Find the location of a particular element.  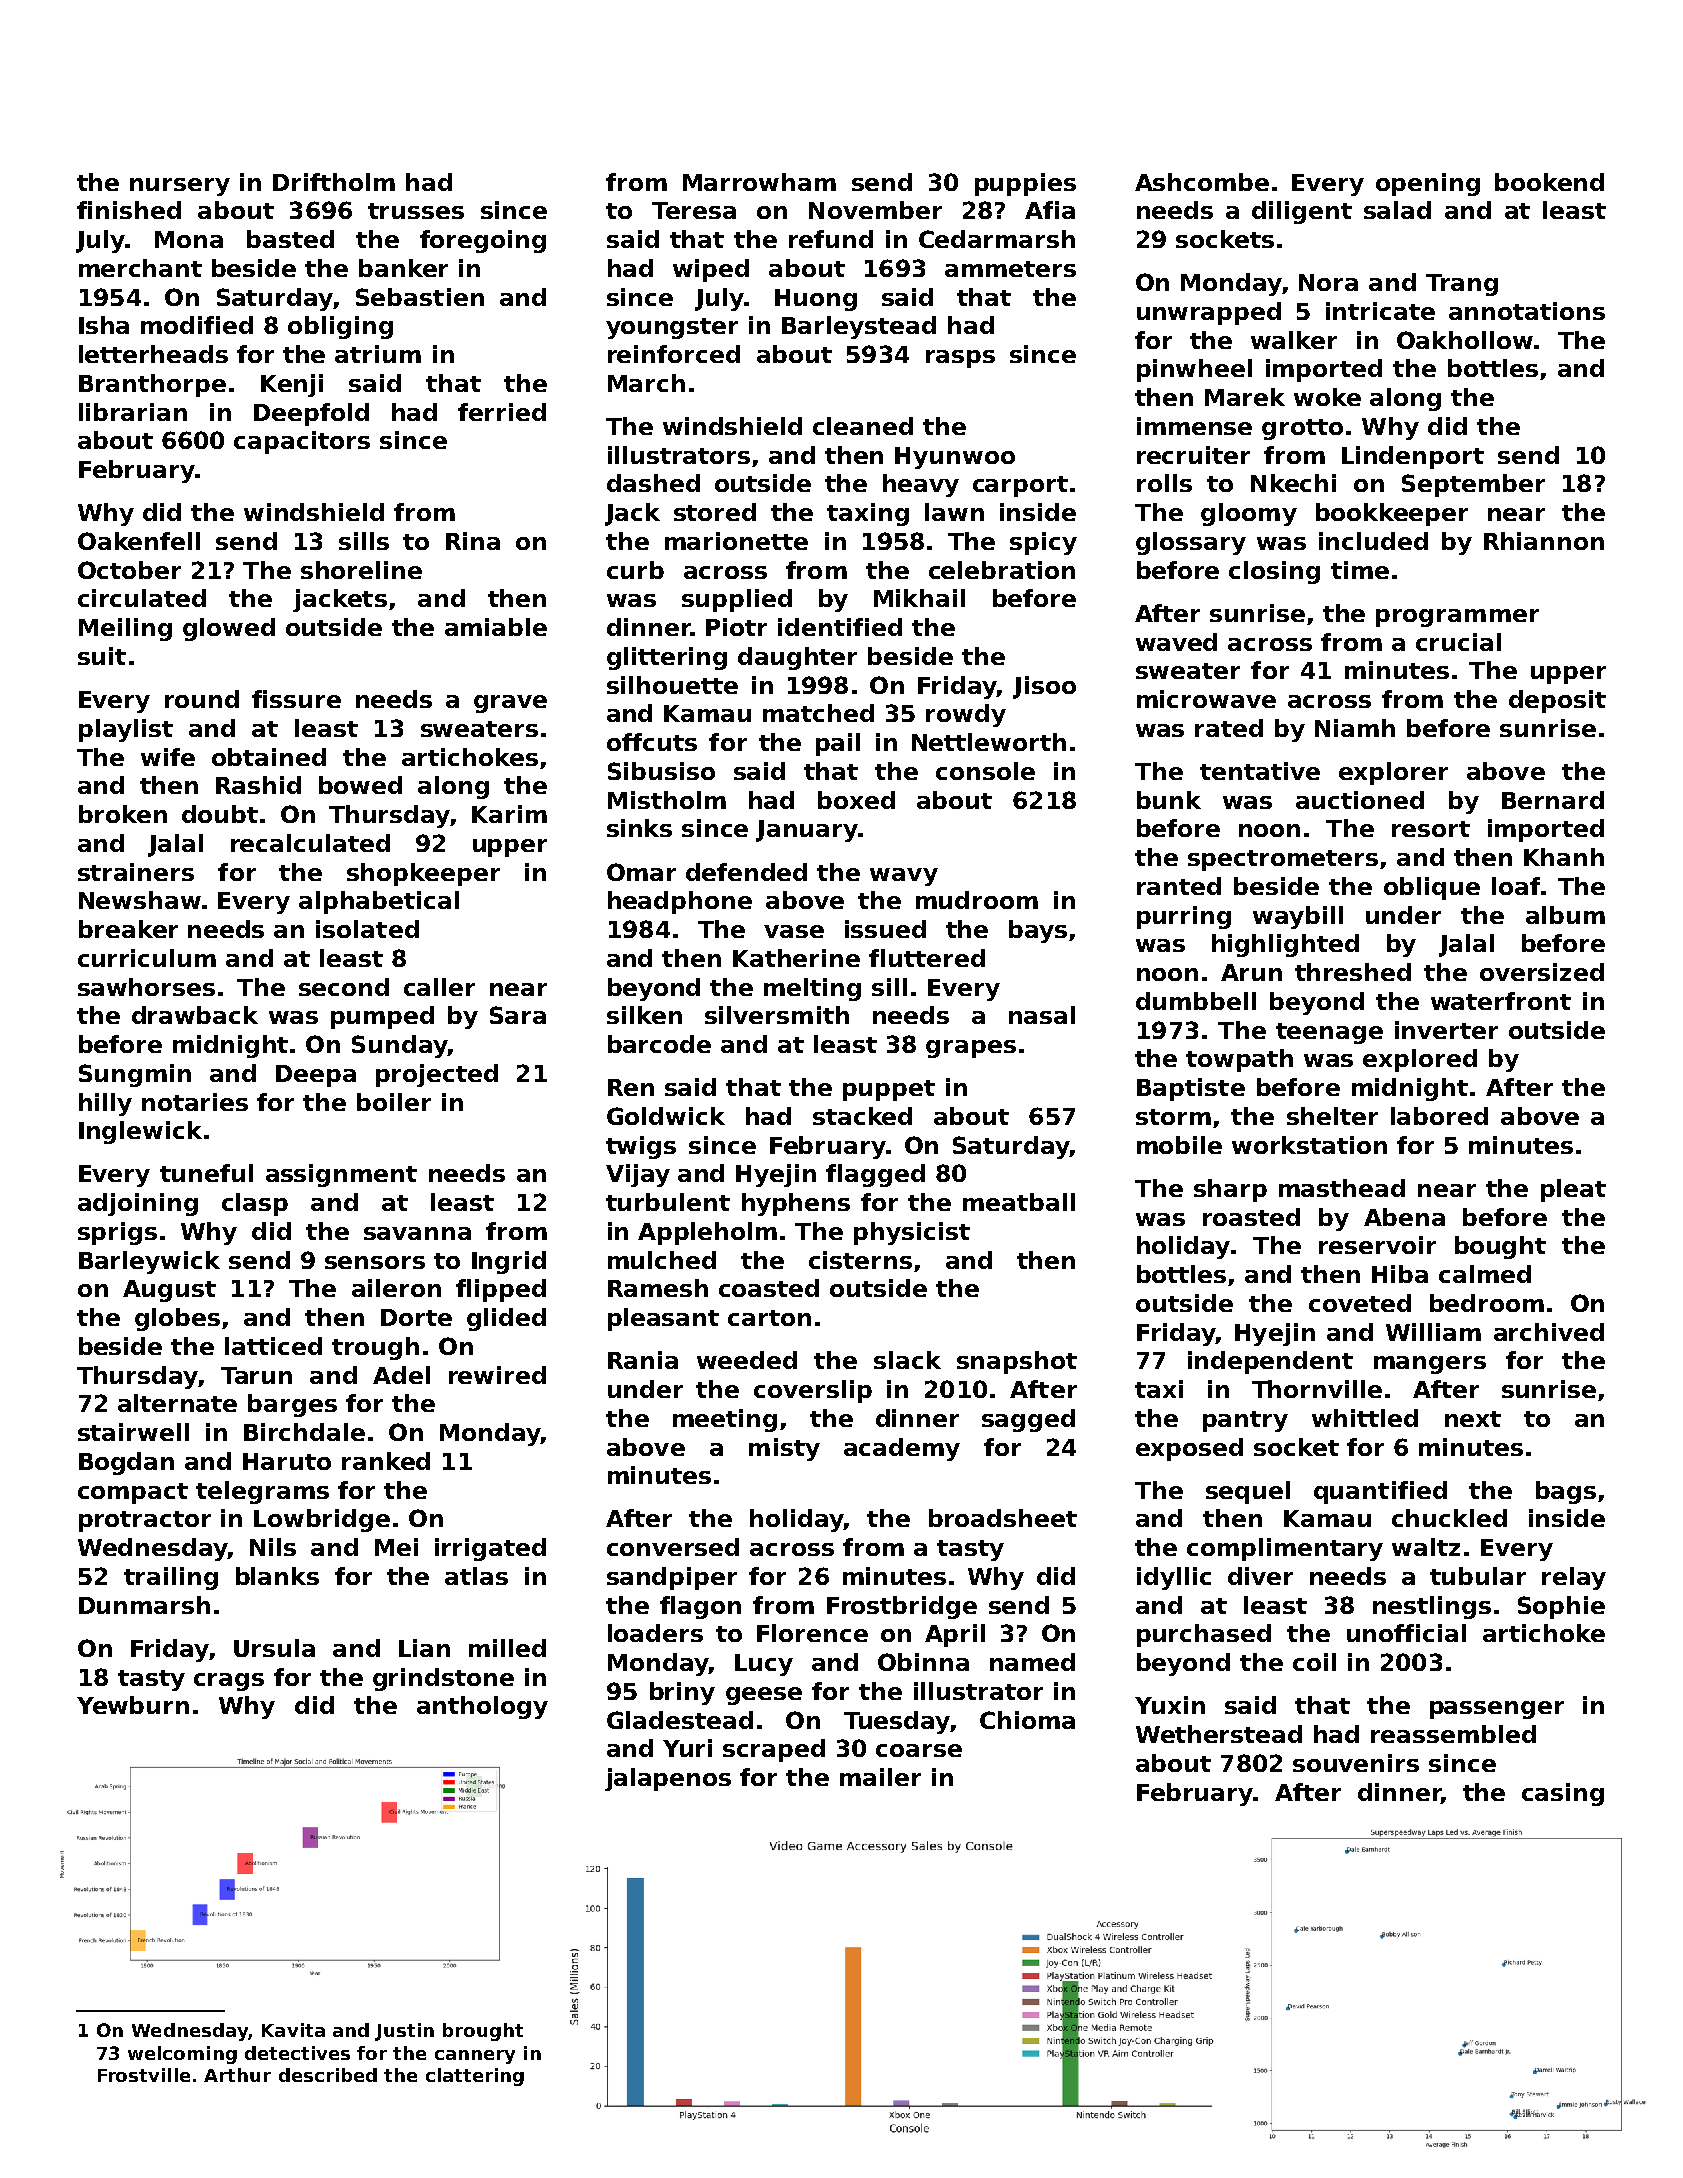

souvenirs is located at coordinates (1356, 1763).
